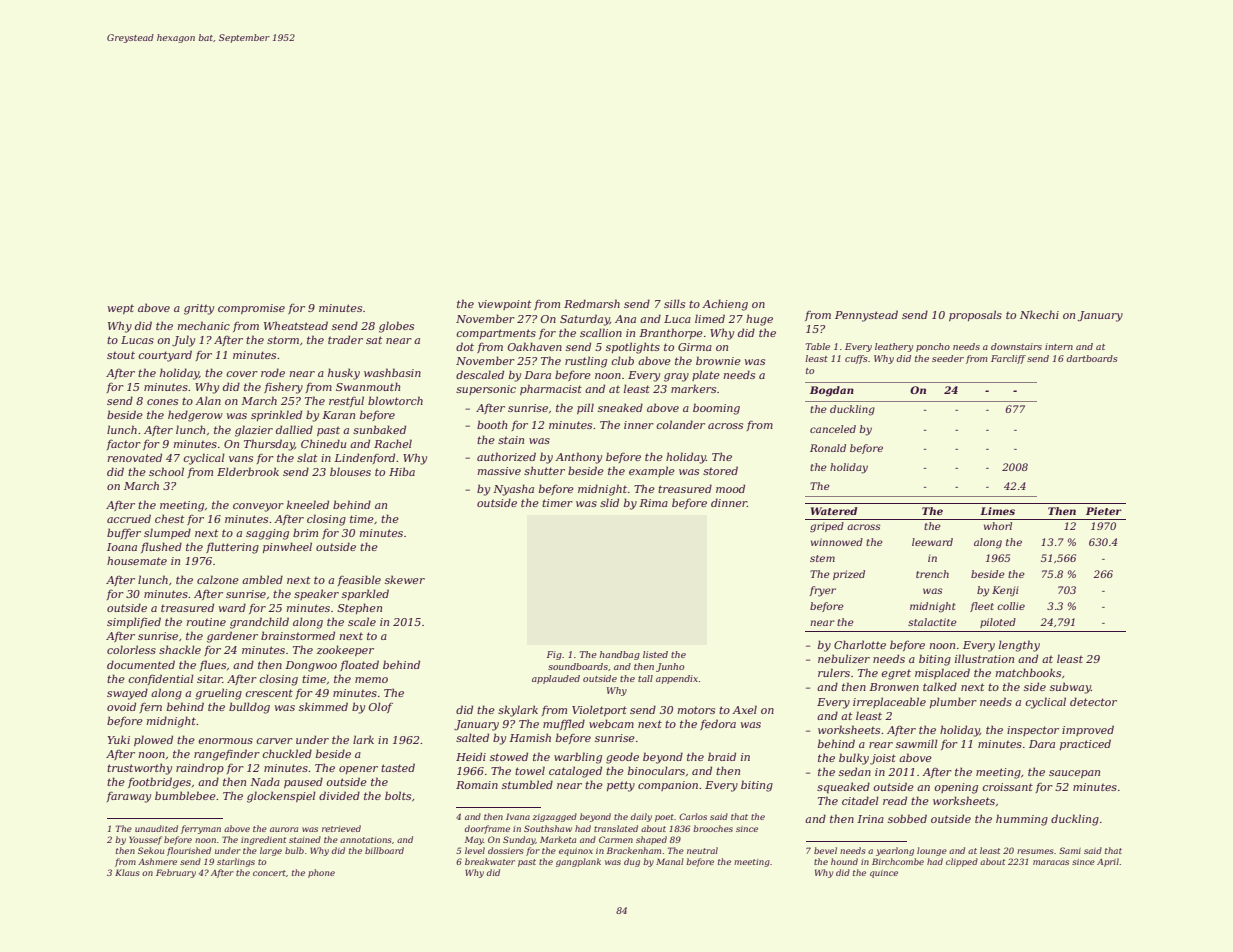 The image size is (1233, 952). What do you see at coordinates (474, 840) in the page?
I see `May` at bounding box center [474, 840].
